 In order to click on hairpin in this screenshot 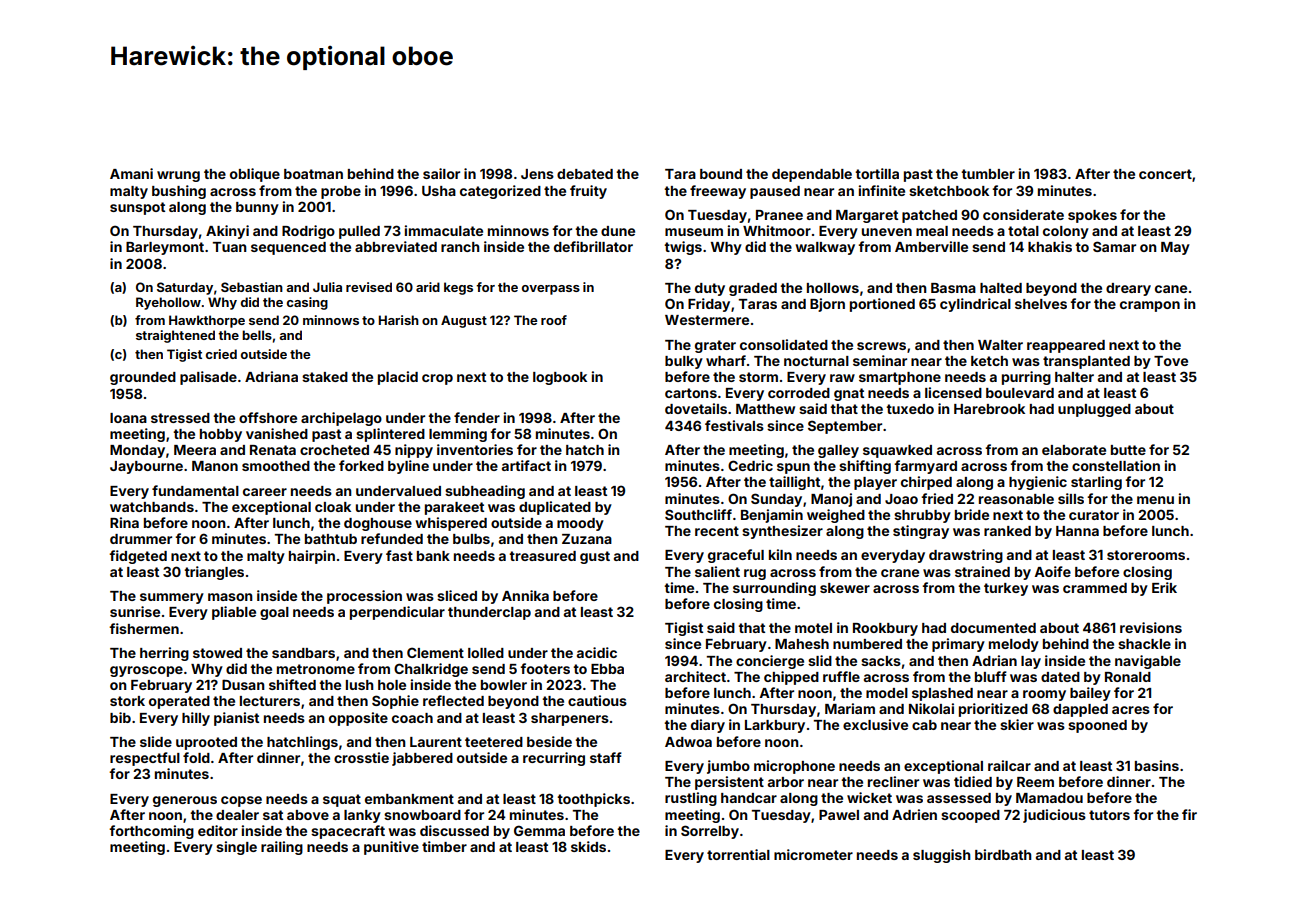, I will do `click(312, 557)`.
